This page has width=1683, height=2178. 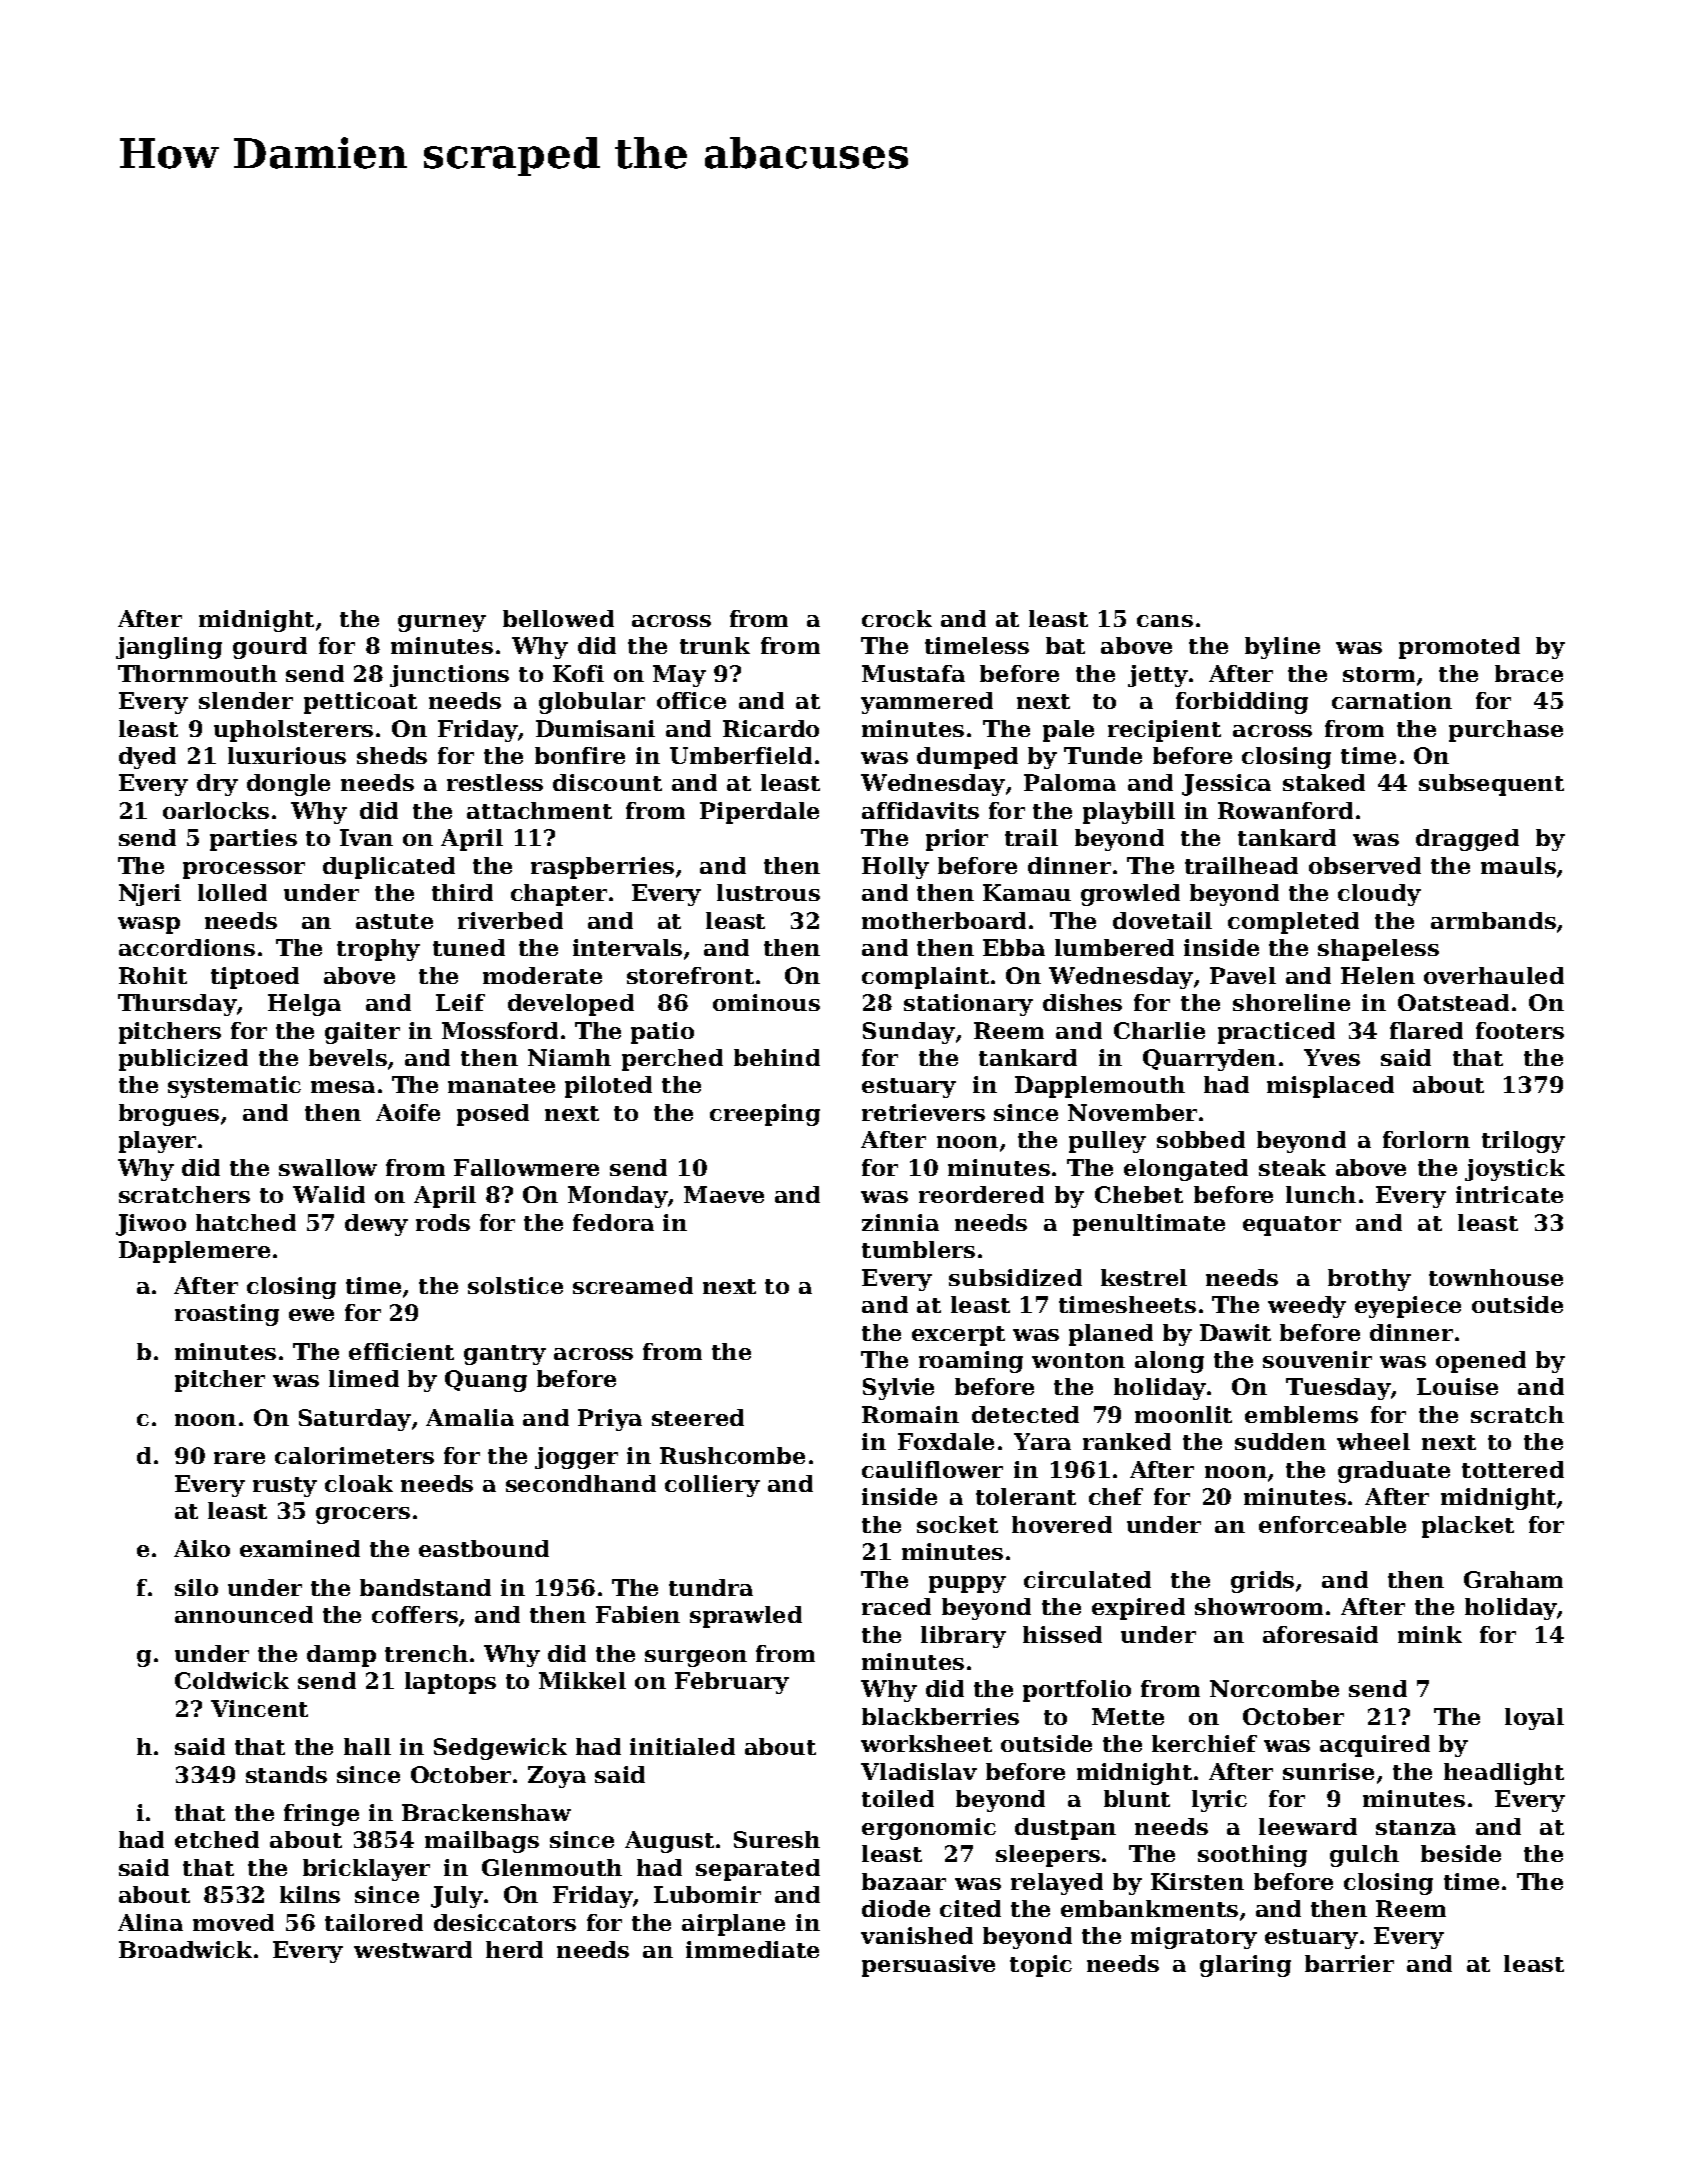 What do you see at coordinates (169, 648) in the page?
I see `jangling` at bounding box center [169, 648].
